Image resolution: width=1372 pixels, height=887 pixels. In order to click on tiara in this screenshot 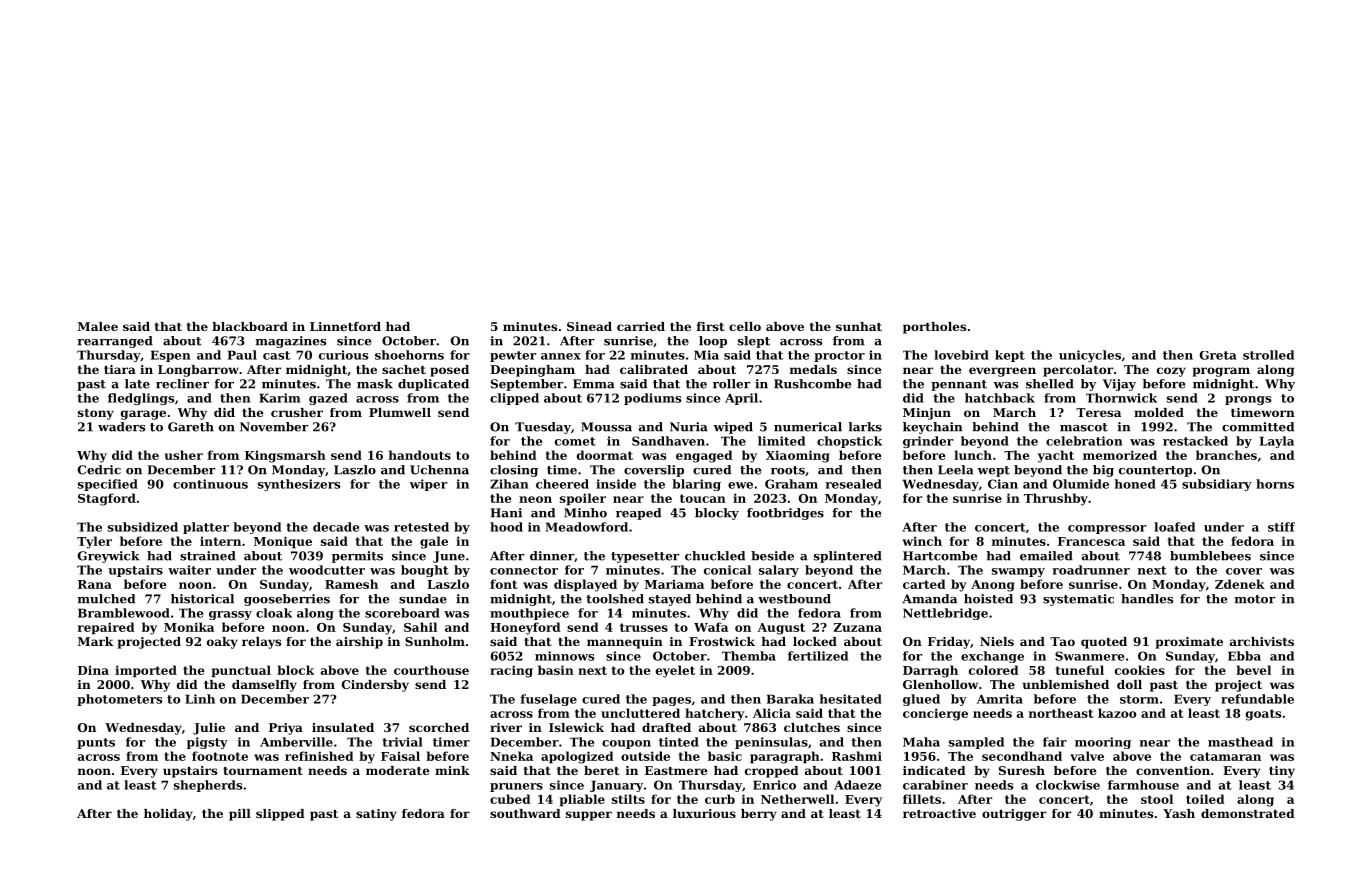, I will do `click(120, 369)`.
